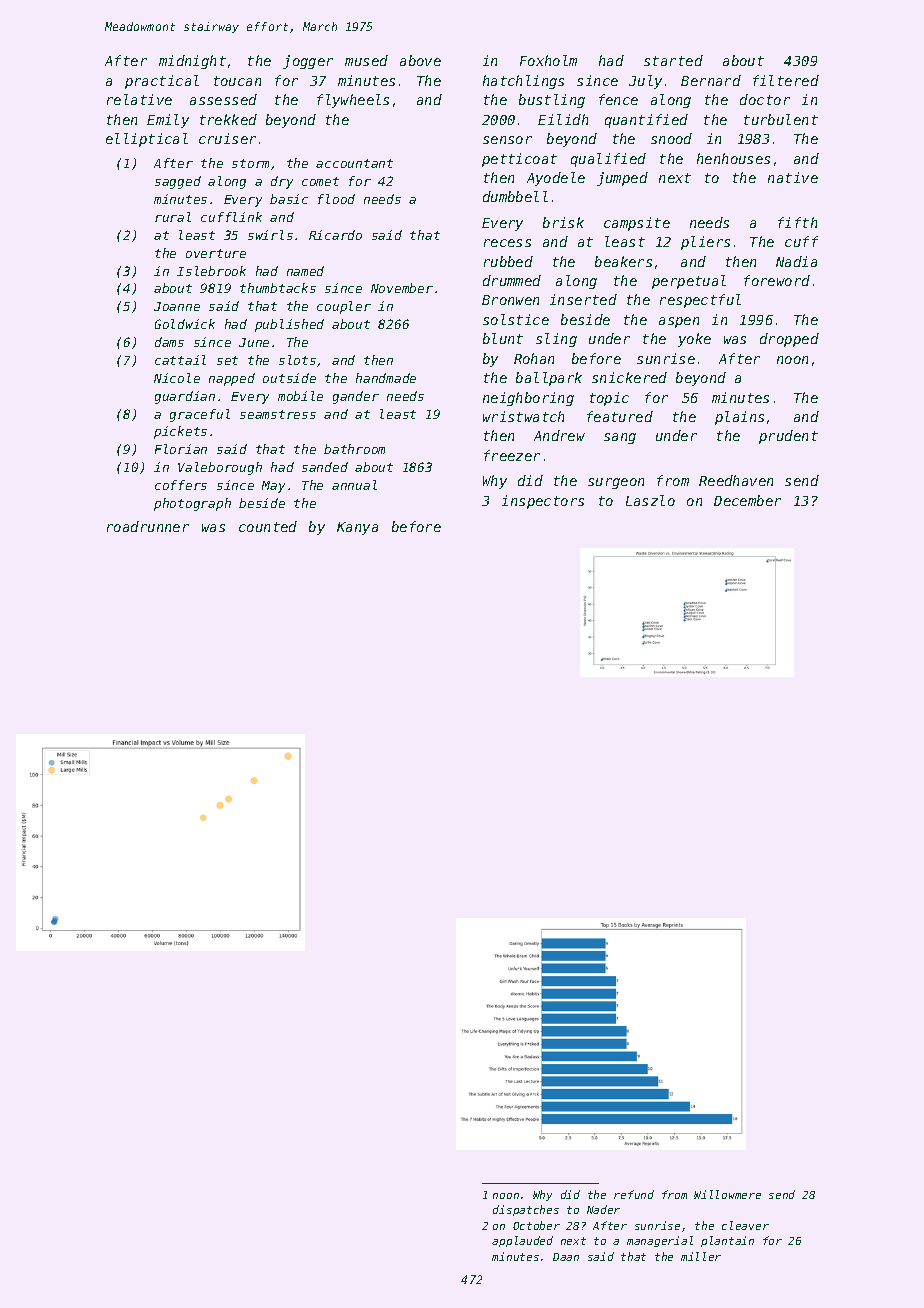  What do you see at coordinates (139, 99) in the document?
I see `relative` at bounding box center [139, 99].
